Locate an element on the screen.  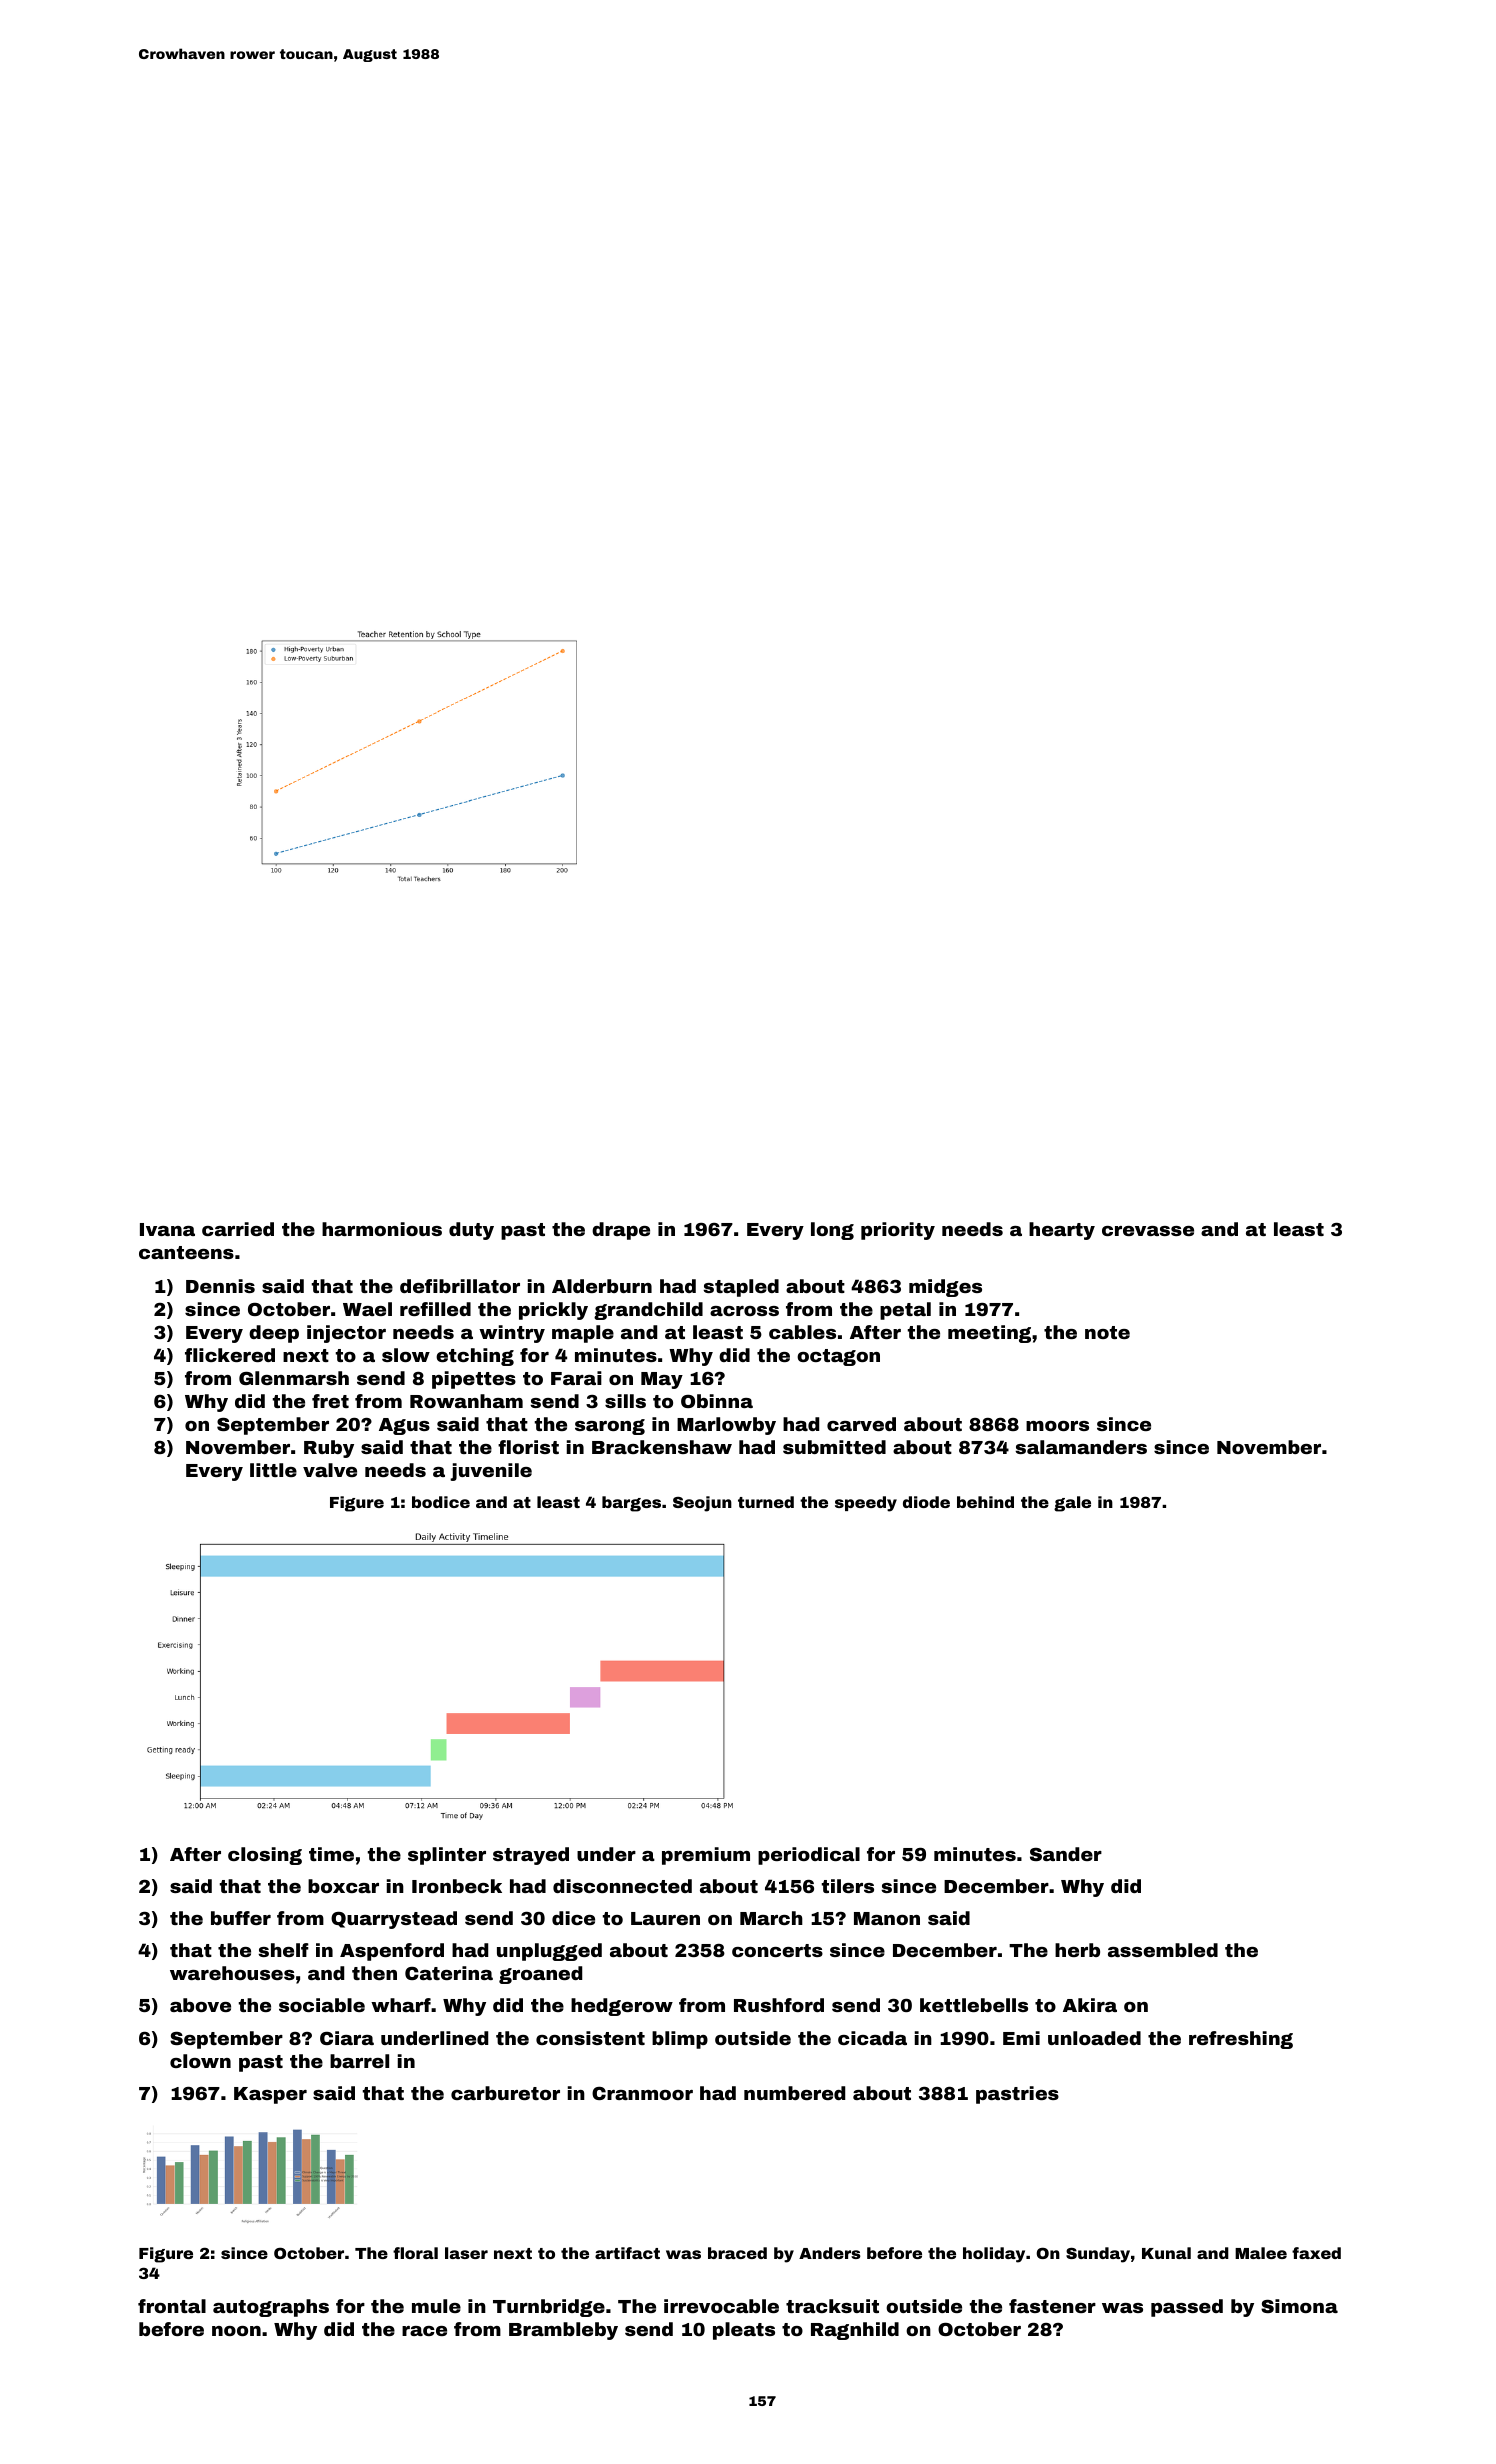
irrevocable is located at coordinates (721, 2306).
